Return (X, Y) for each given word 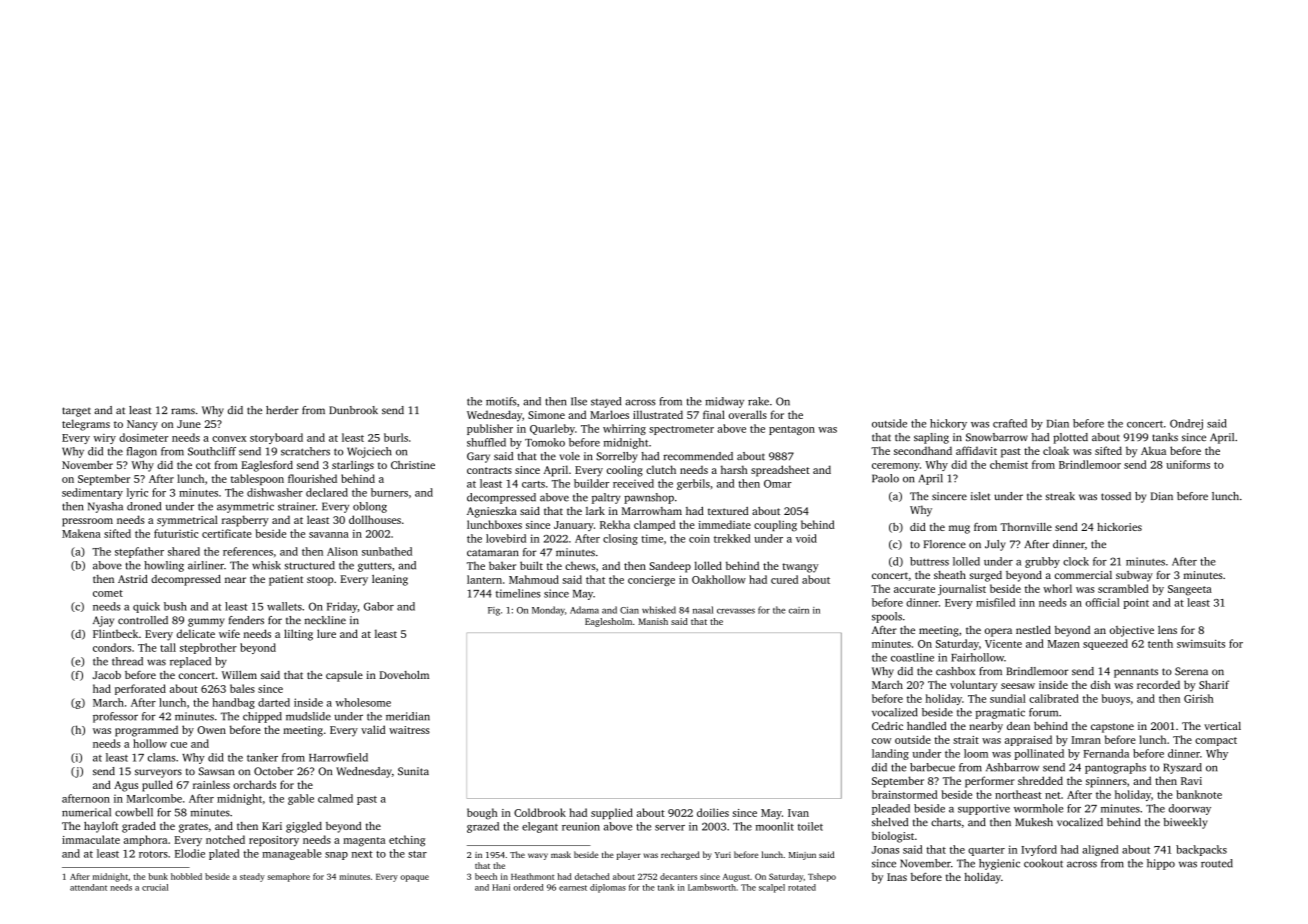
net (1053, 795)
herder (282, 410)
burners (389, 492)
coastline (912, 657)
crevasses (736, 611)
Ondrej (1186, 424)
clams (162, 757)
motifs (501, 401)
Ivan (798, 813)
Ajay (103, 621)
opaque (414, 878)
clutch (661, 469)
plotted (1070, 438)
